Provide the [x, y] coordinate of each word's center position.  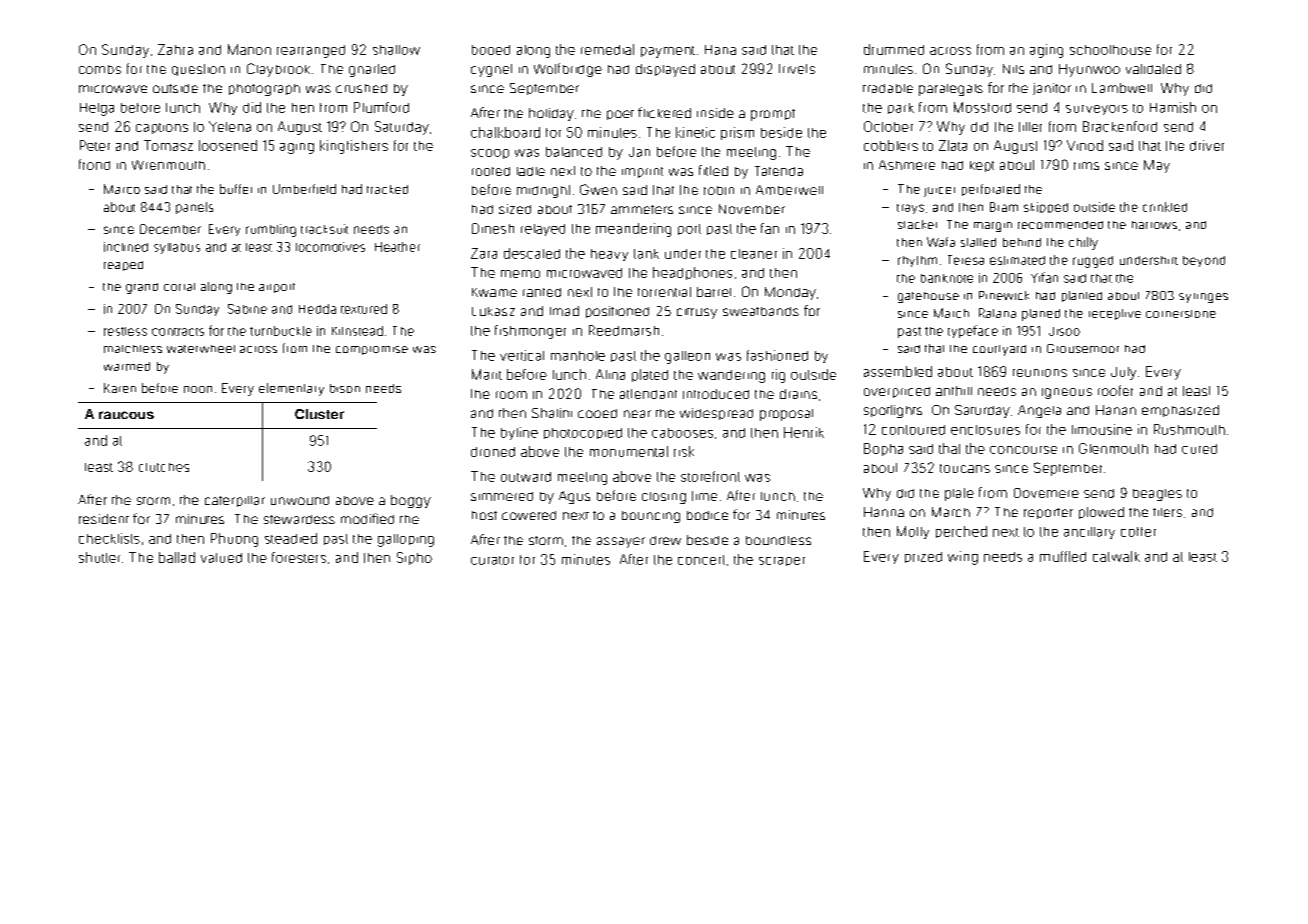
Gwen [598, 189]
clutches [164, 467]
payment [668, 52]
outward [526, 477]
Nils [1013, 69]
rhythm [917, 261]
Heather [397, 247]
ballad [177, 557]
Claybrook [278, 70]
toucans [965, 468]
